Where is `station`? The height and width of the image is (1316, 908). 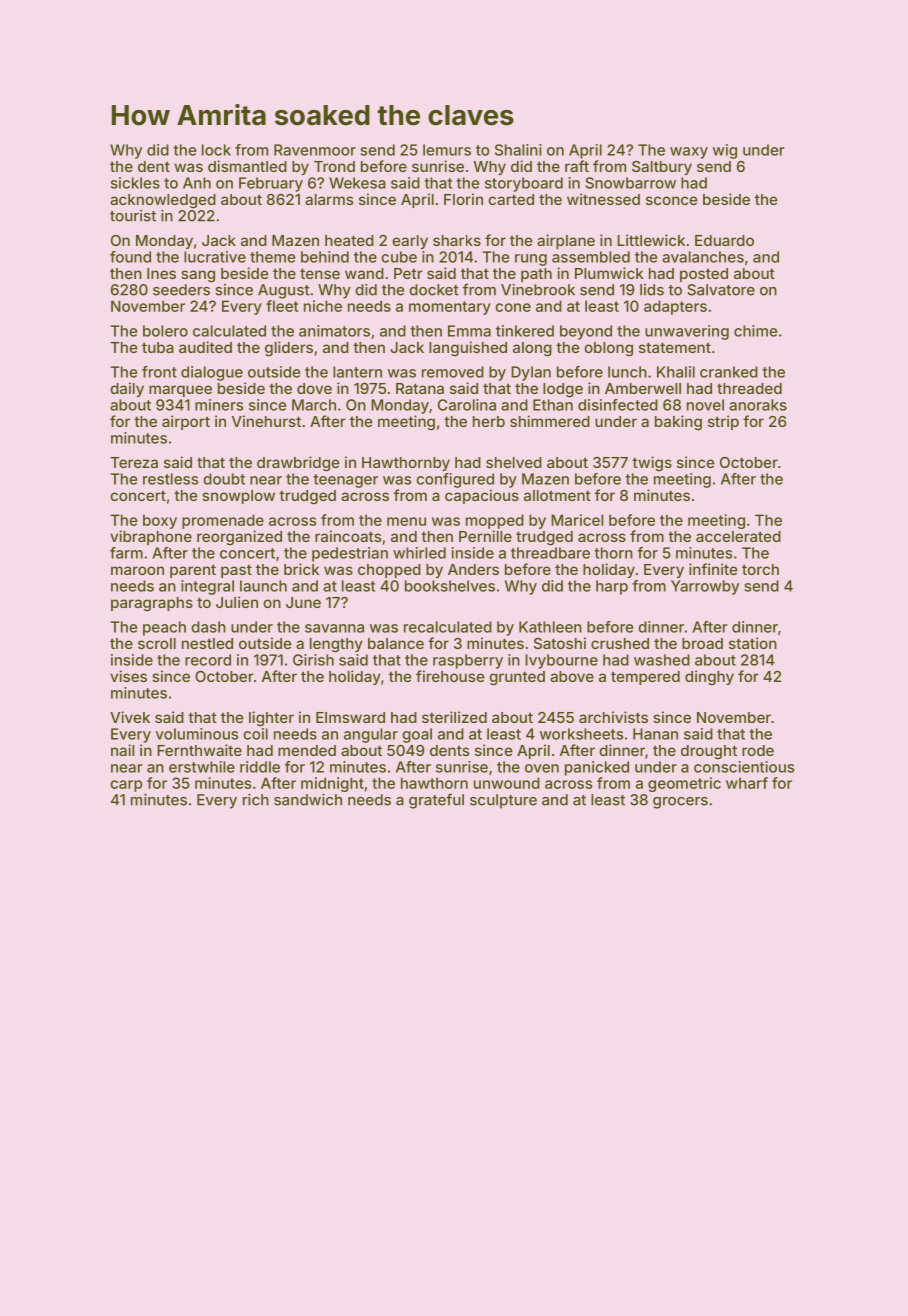 station is located at coordinates (753, 643).
